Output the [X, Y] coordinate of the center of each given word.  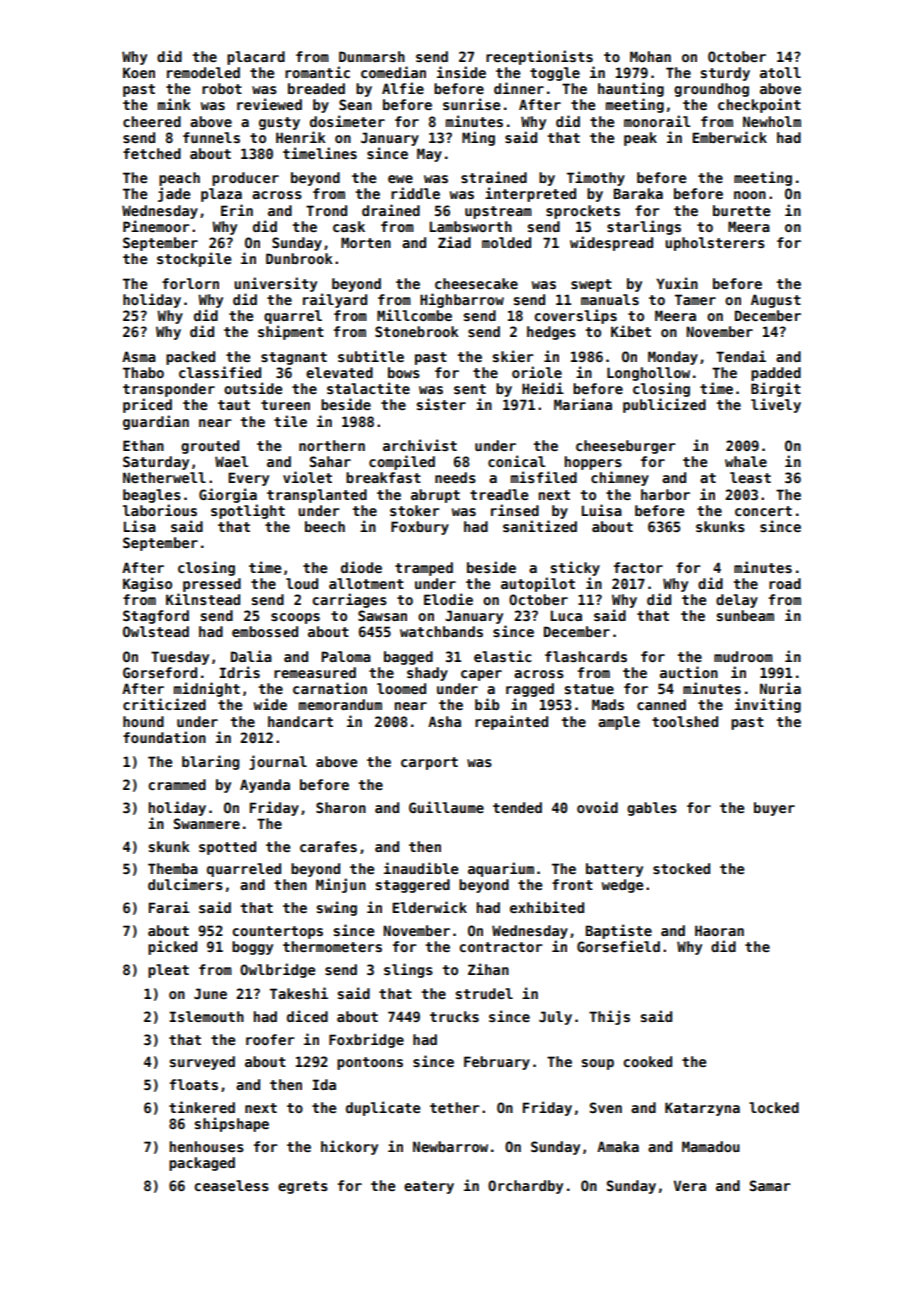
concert [763, 511]
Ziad [454, 242]
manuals [610, 299]
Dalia [251, 656]
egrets [303, 1187]
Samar [770, 1185]
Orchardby [525, 1187]
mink [174, 104]
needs [455, 477]
